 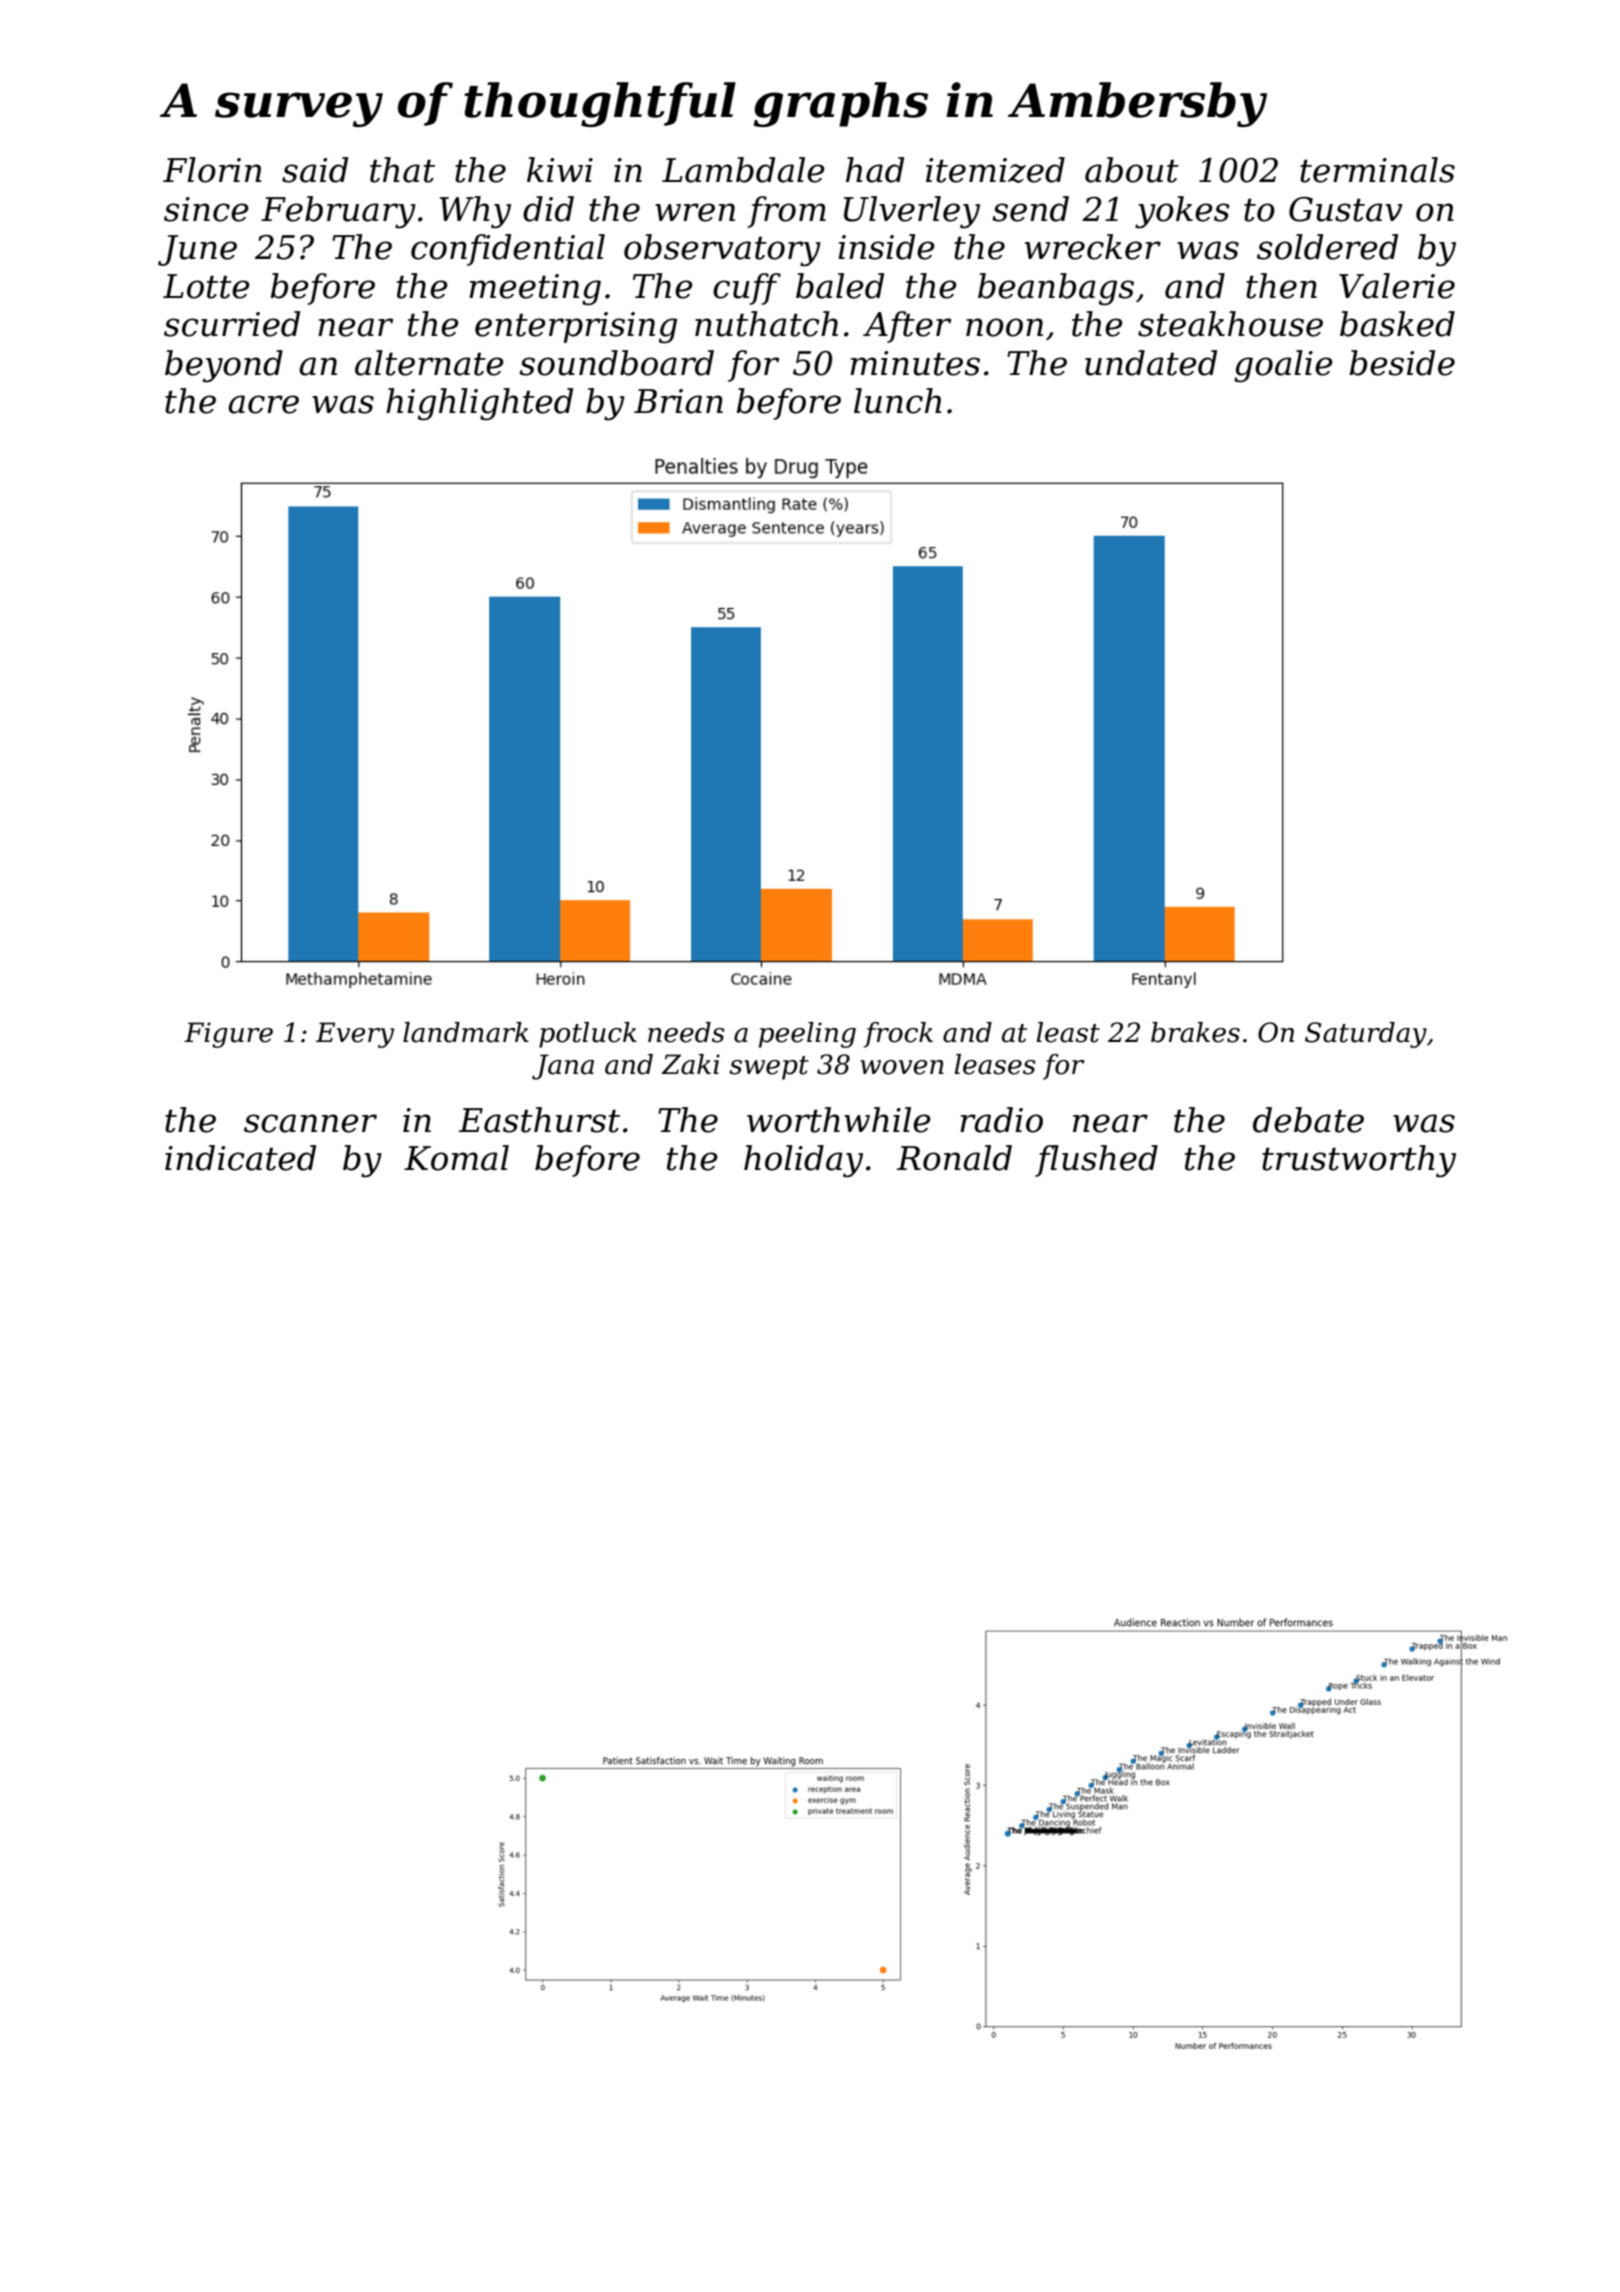 What do you see at coordinates (588, 1035) in the page?
I see `potluck` at bounding box center [588, 1035].
